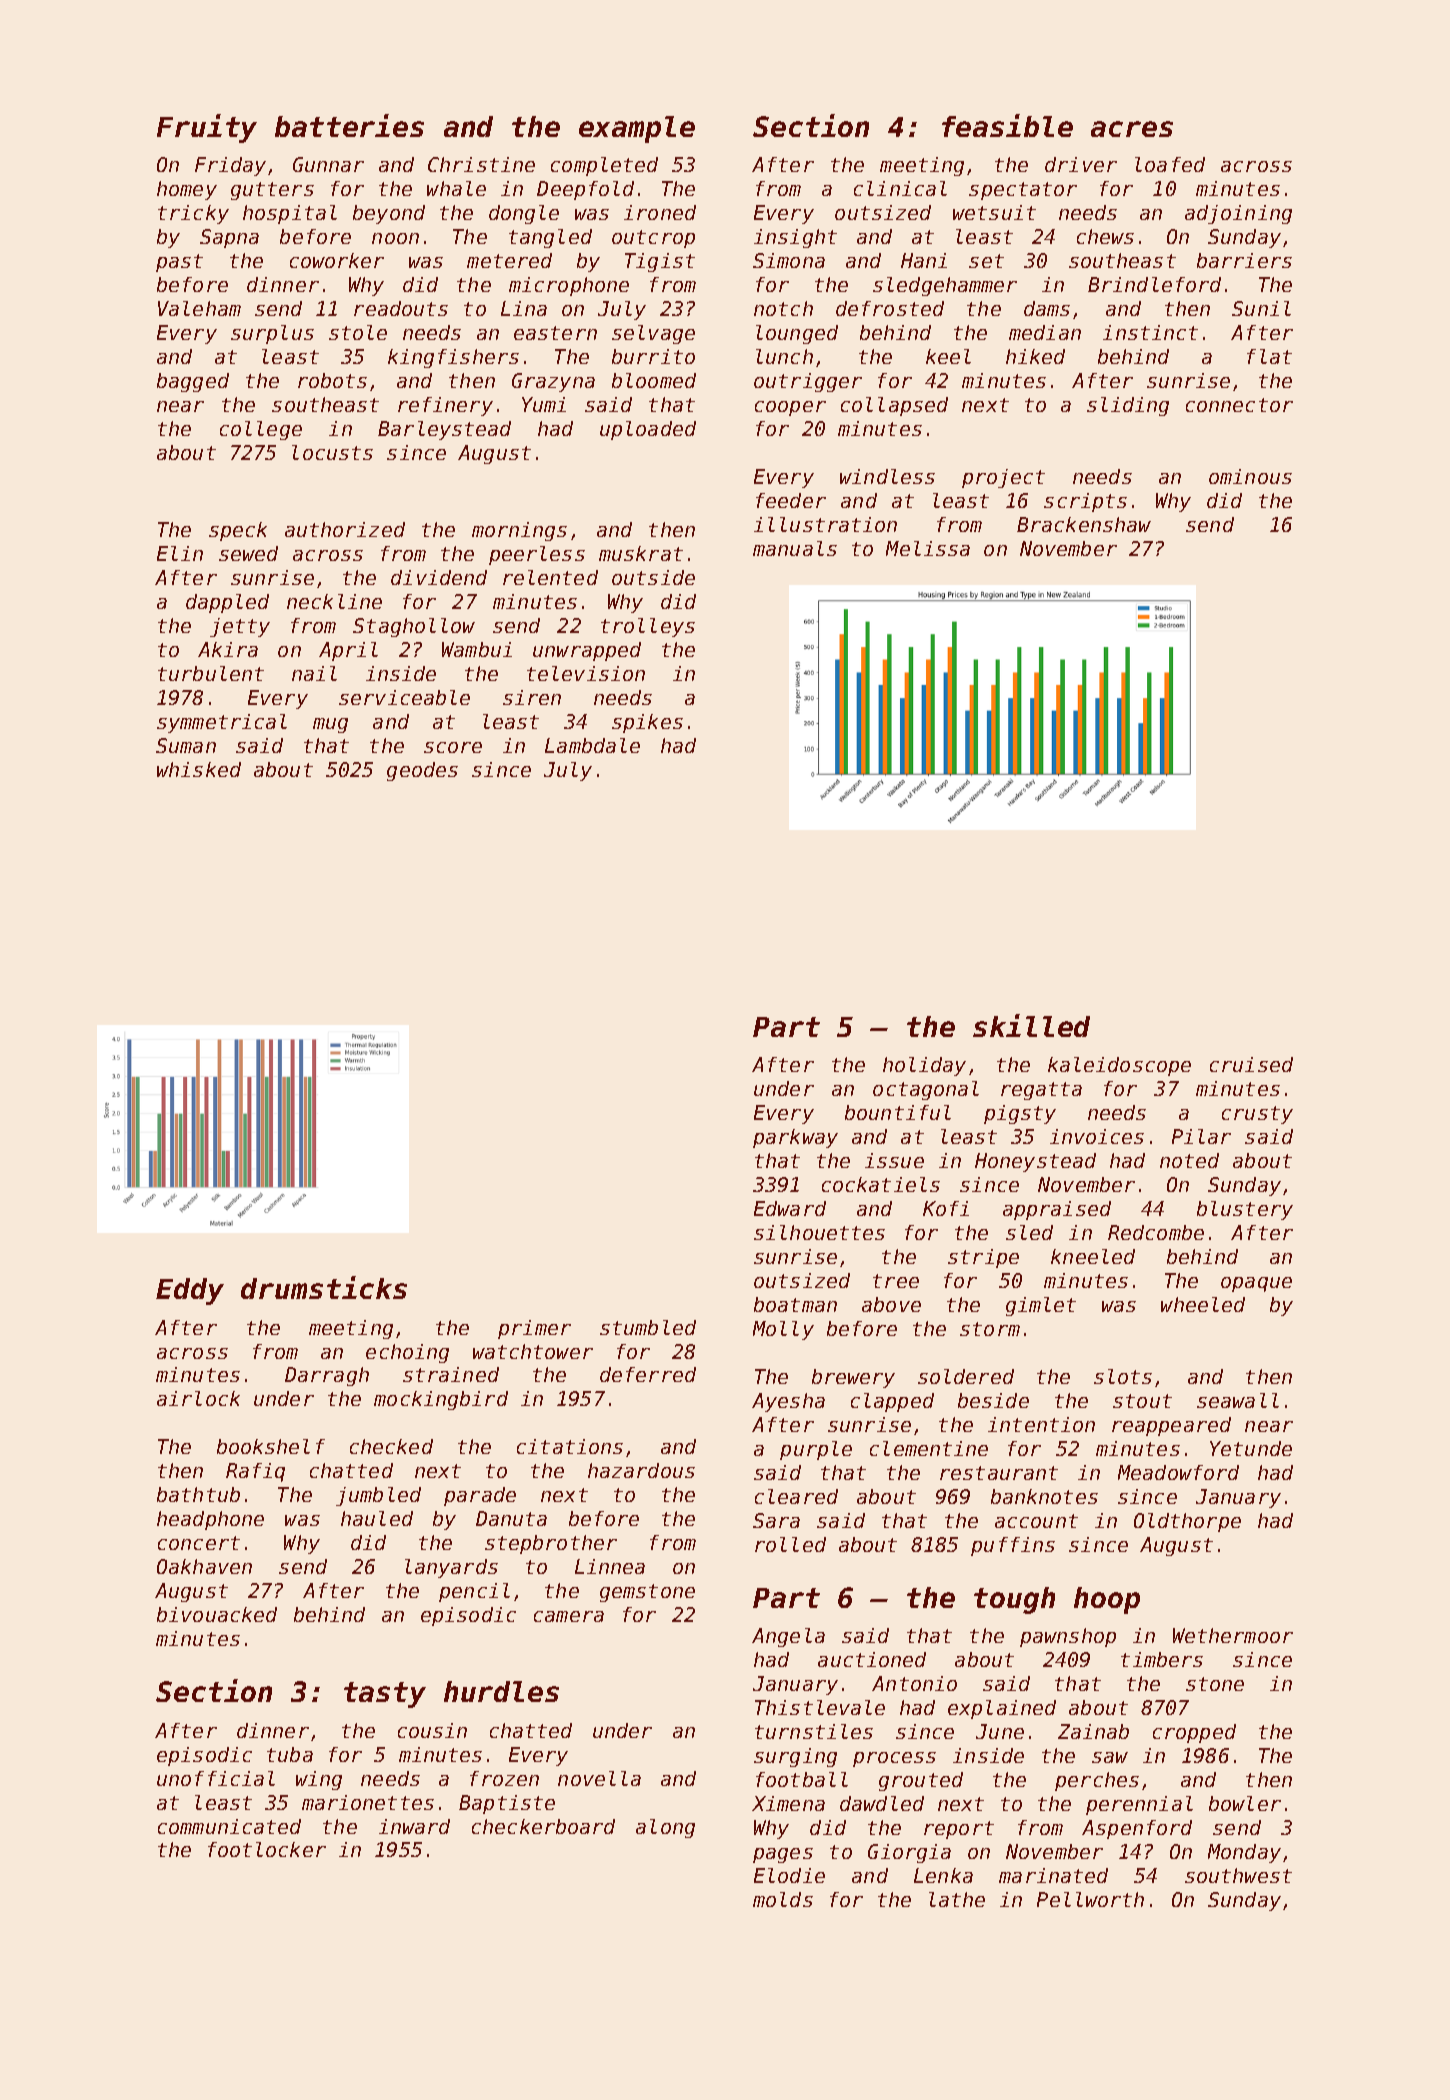 This screenshot has width=1450, height=2100. I want to click on unofficial, so click(216, 1778).
